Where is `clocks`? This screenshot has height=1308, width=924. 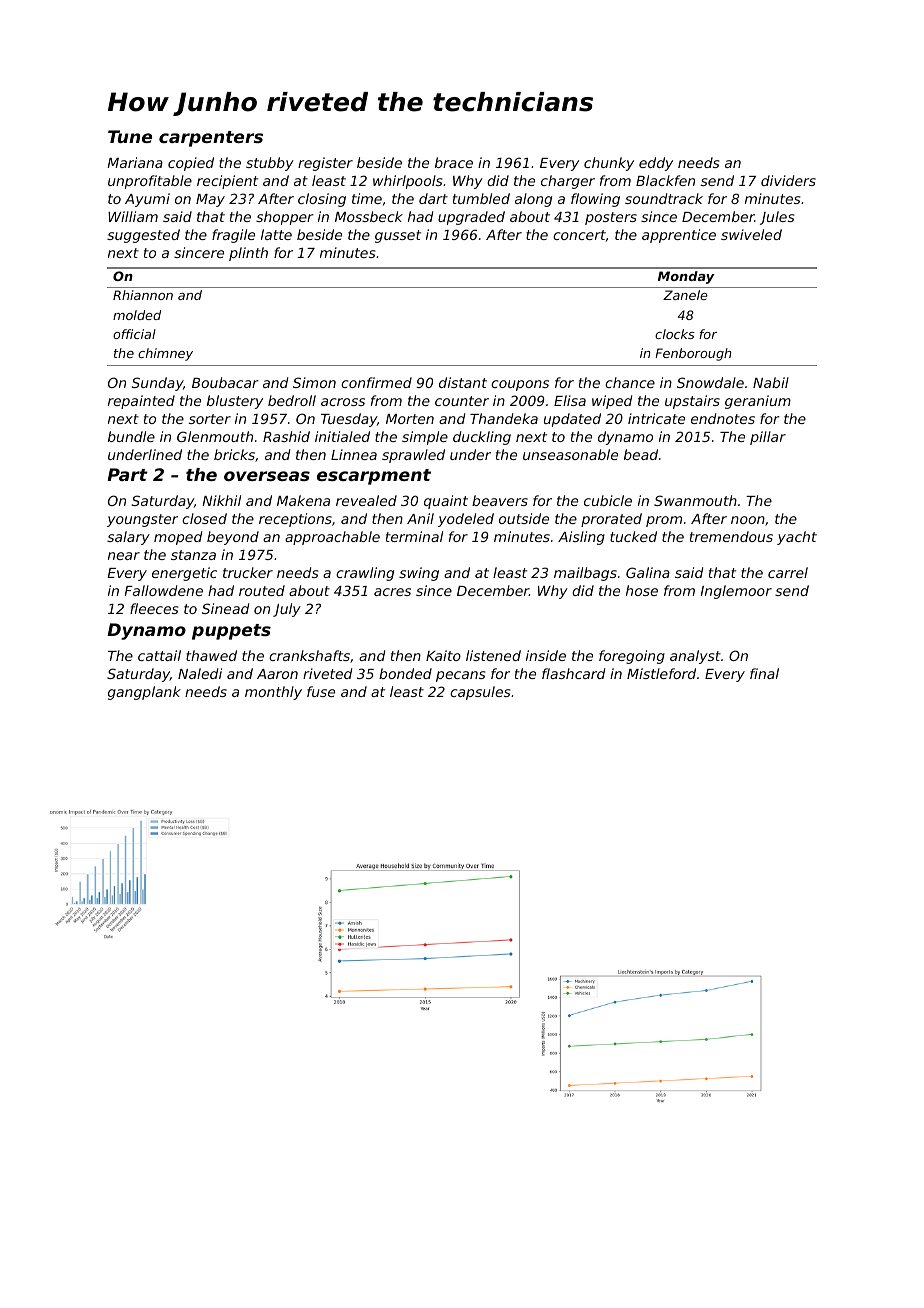 clocks is located at coordinates (675, 334).
